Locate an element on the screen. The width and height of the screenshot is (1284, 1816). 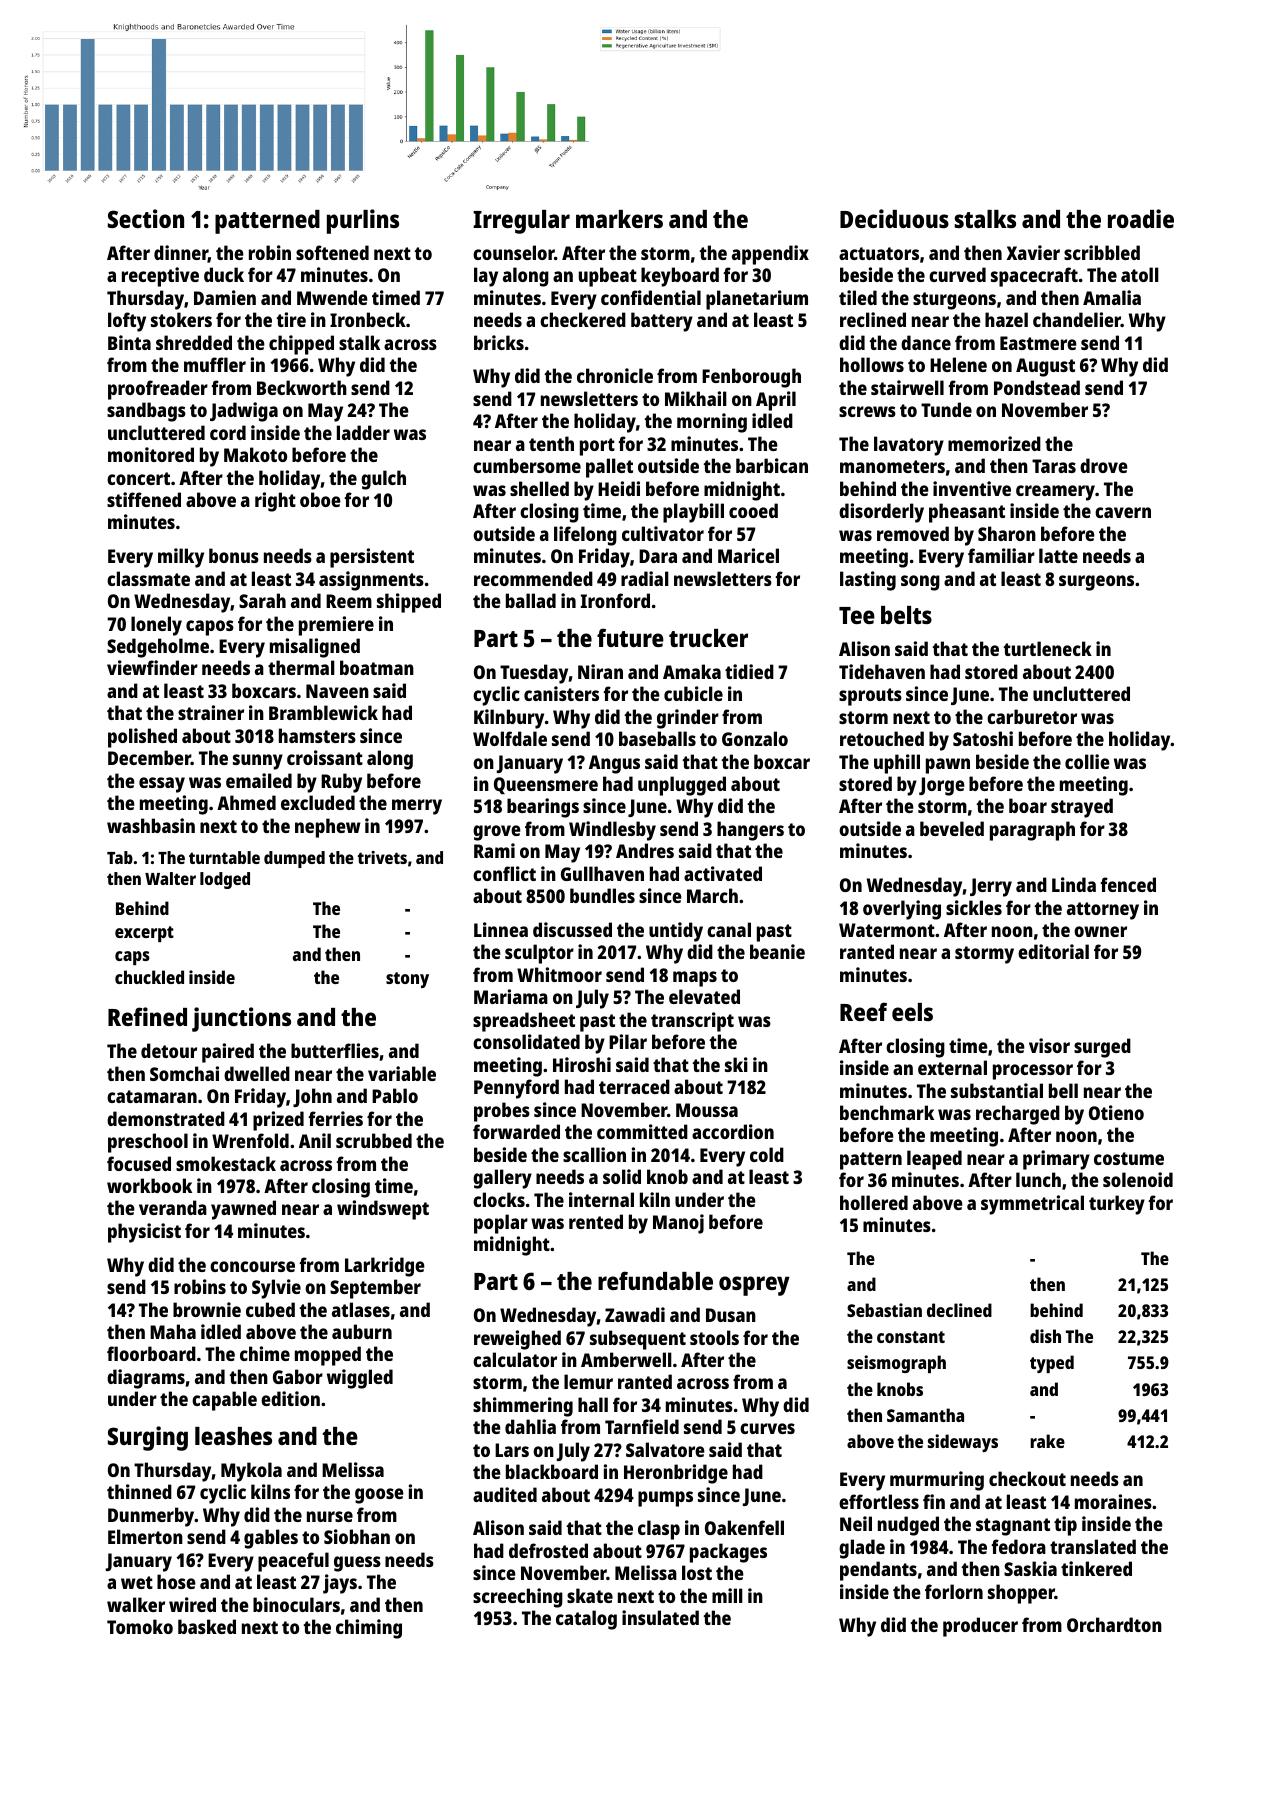
playbill is located at coordinates (693, 513).
